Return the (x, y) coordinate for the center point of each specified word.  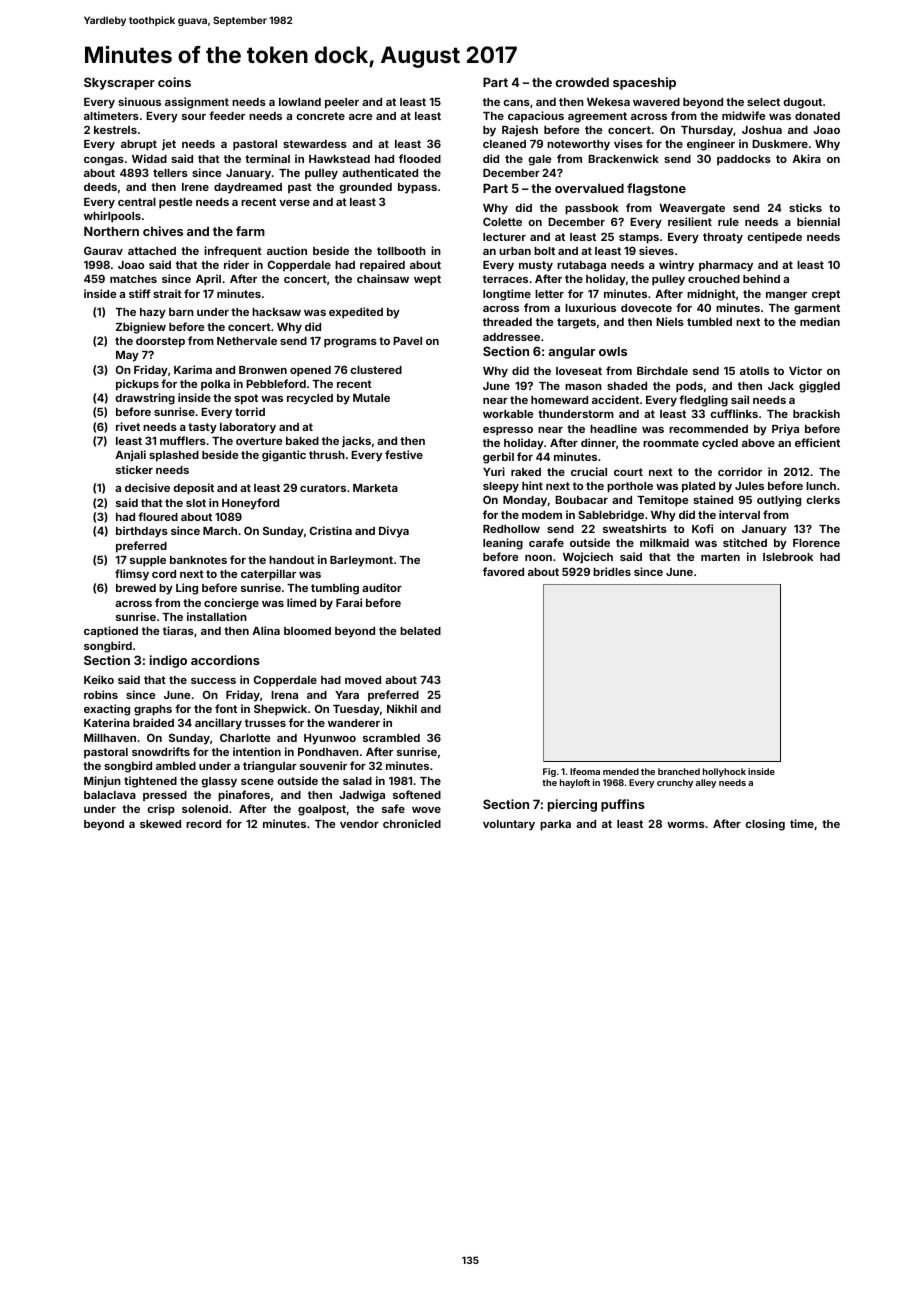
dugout (802, 103)
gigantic (284, 456)
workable (508, 414)
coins (174, 82)
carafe (546, 542)
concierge (231, 604)
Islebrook (788, 557)
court (628, 472)
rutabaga (581, 266)
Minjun (102, 782)
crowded (582, 82)
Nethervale (247, 341)
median (820, 321)
